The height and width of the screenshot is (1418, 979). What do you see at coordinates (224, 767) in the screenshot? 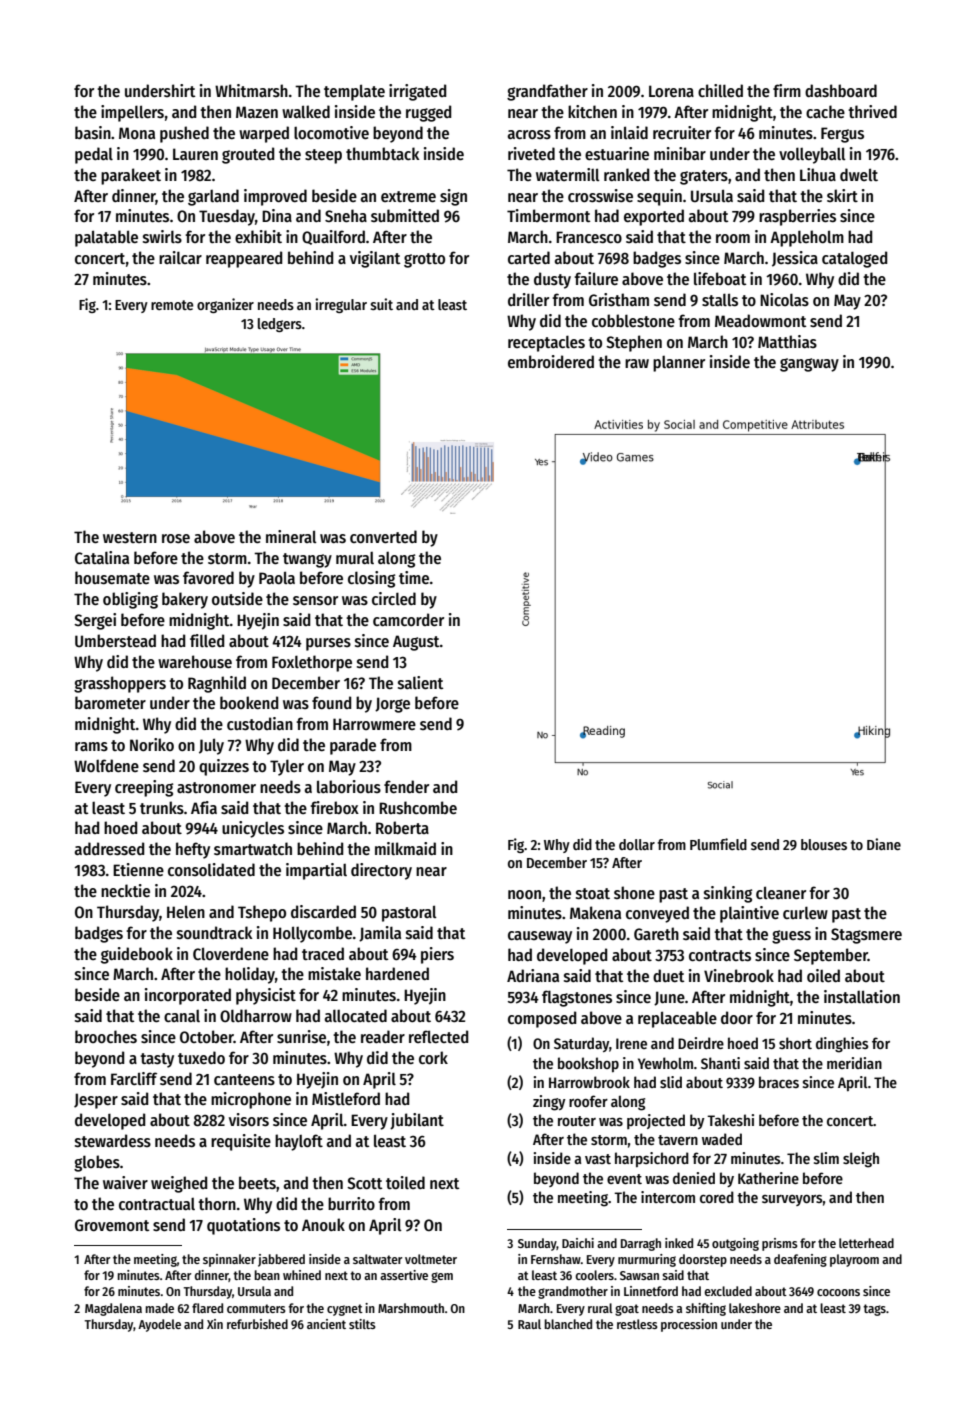
I see `quizzes` at bounding box center [224, 767].
